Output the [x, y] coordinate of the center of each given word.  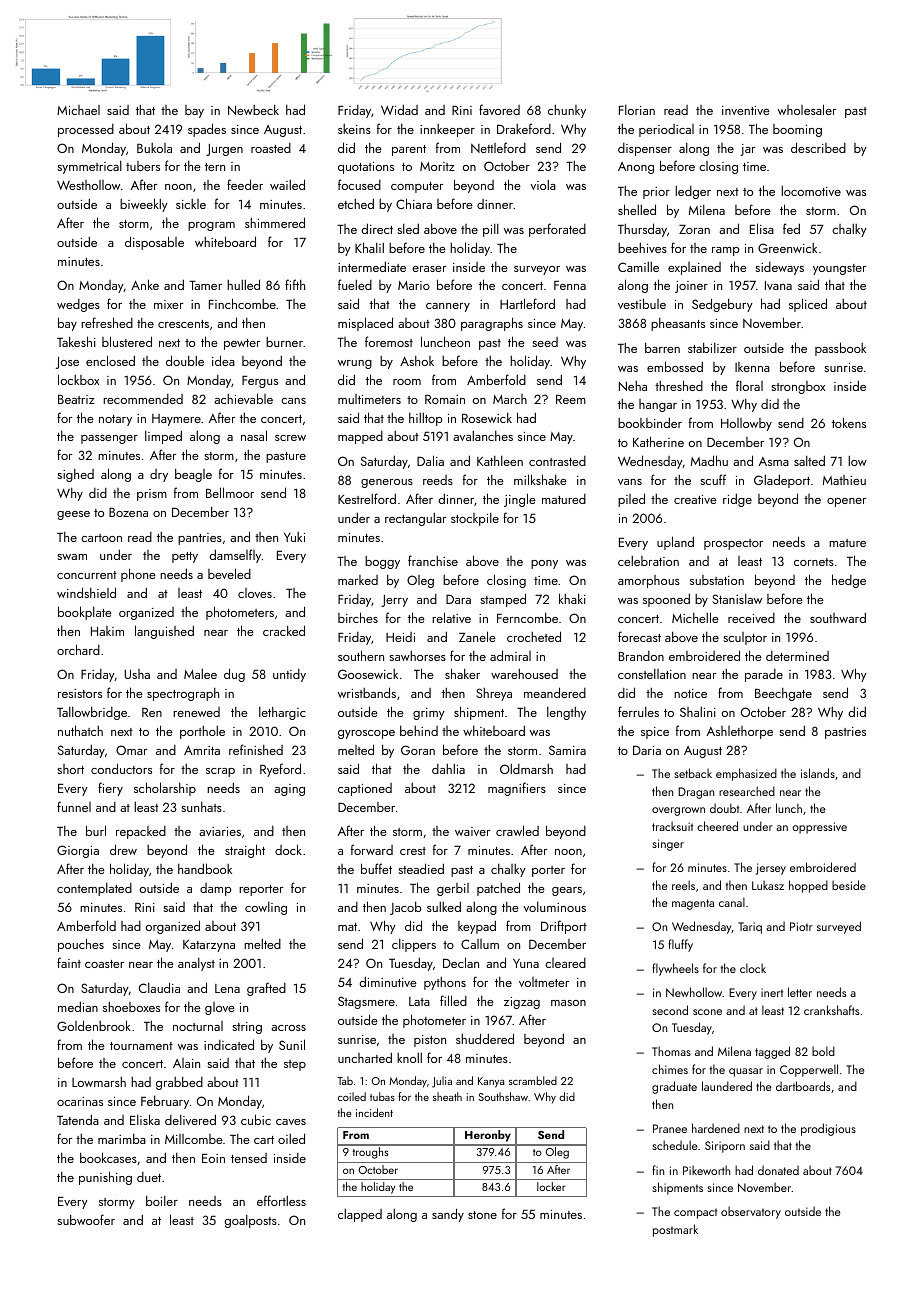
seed [545, 342]
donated [778, 1170]
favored [499, 109]
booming [797, 130]
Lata [419, 1001]
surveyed [839, 927]
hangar [658, 405]
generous [387, 483]
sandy [448, 1215]
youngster [839, 269]
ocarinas [80, 1101]
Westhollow [88, 185]
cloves [255, 593]
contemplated [94, 889]
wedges [78, 305]
